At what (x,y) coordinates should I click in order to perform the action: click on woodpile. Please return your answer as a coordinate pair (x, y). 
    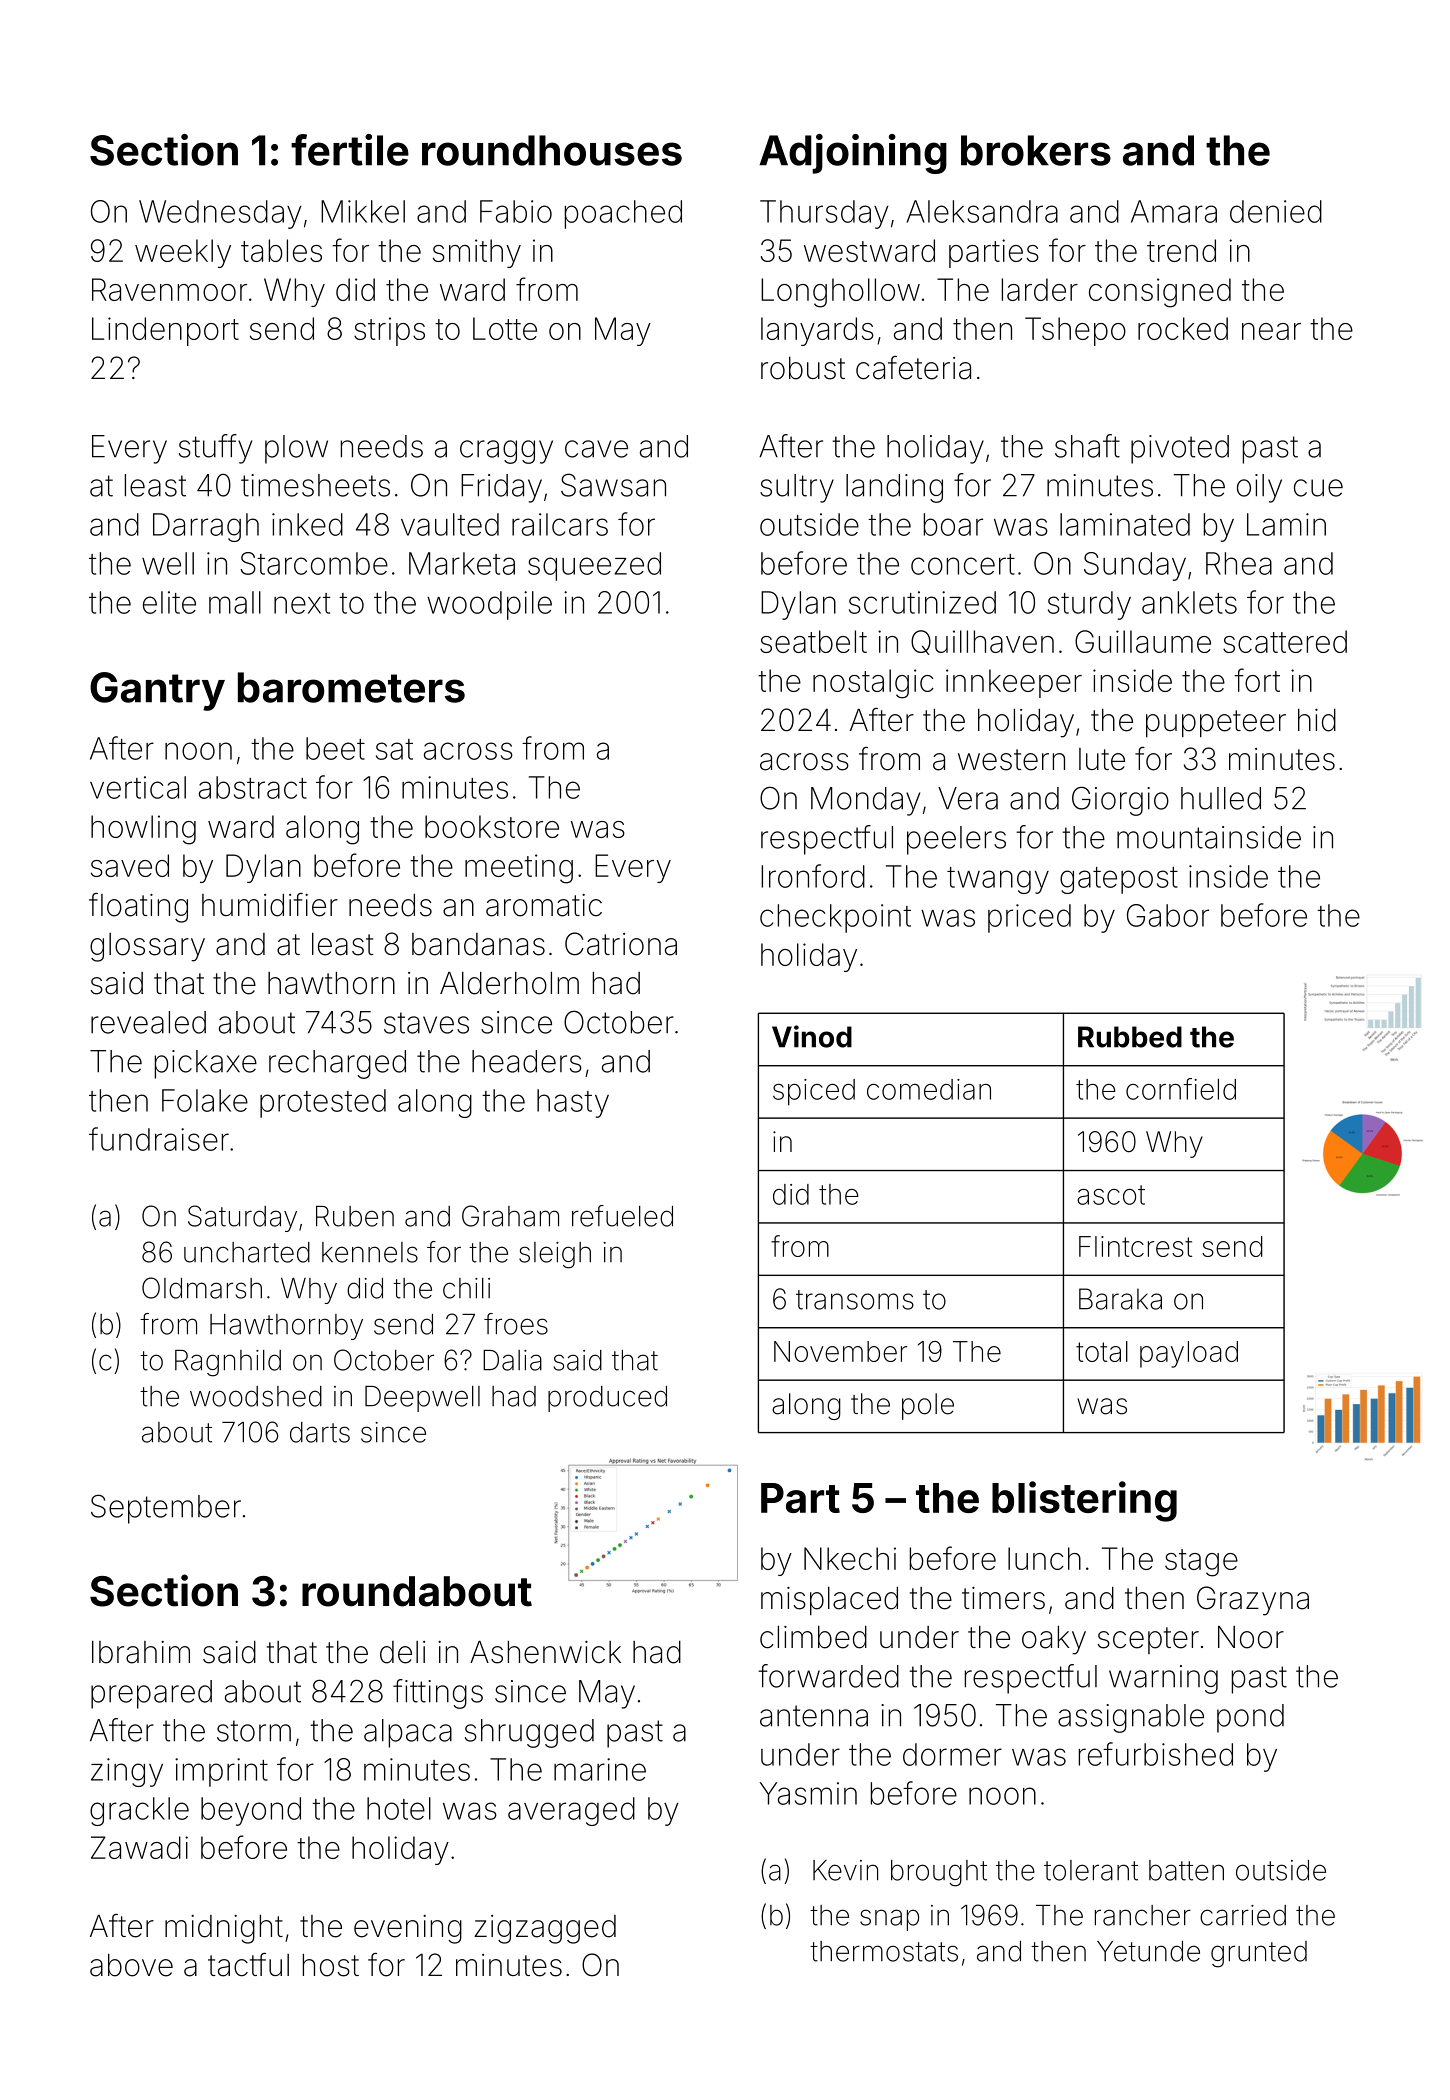
    Looking at the image, I should click on (489, 605).
